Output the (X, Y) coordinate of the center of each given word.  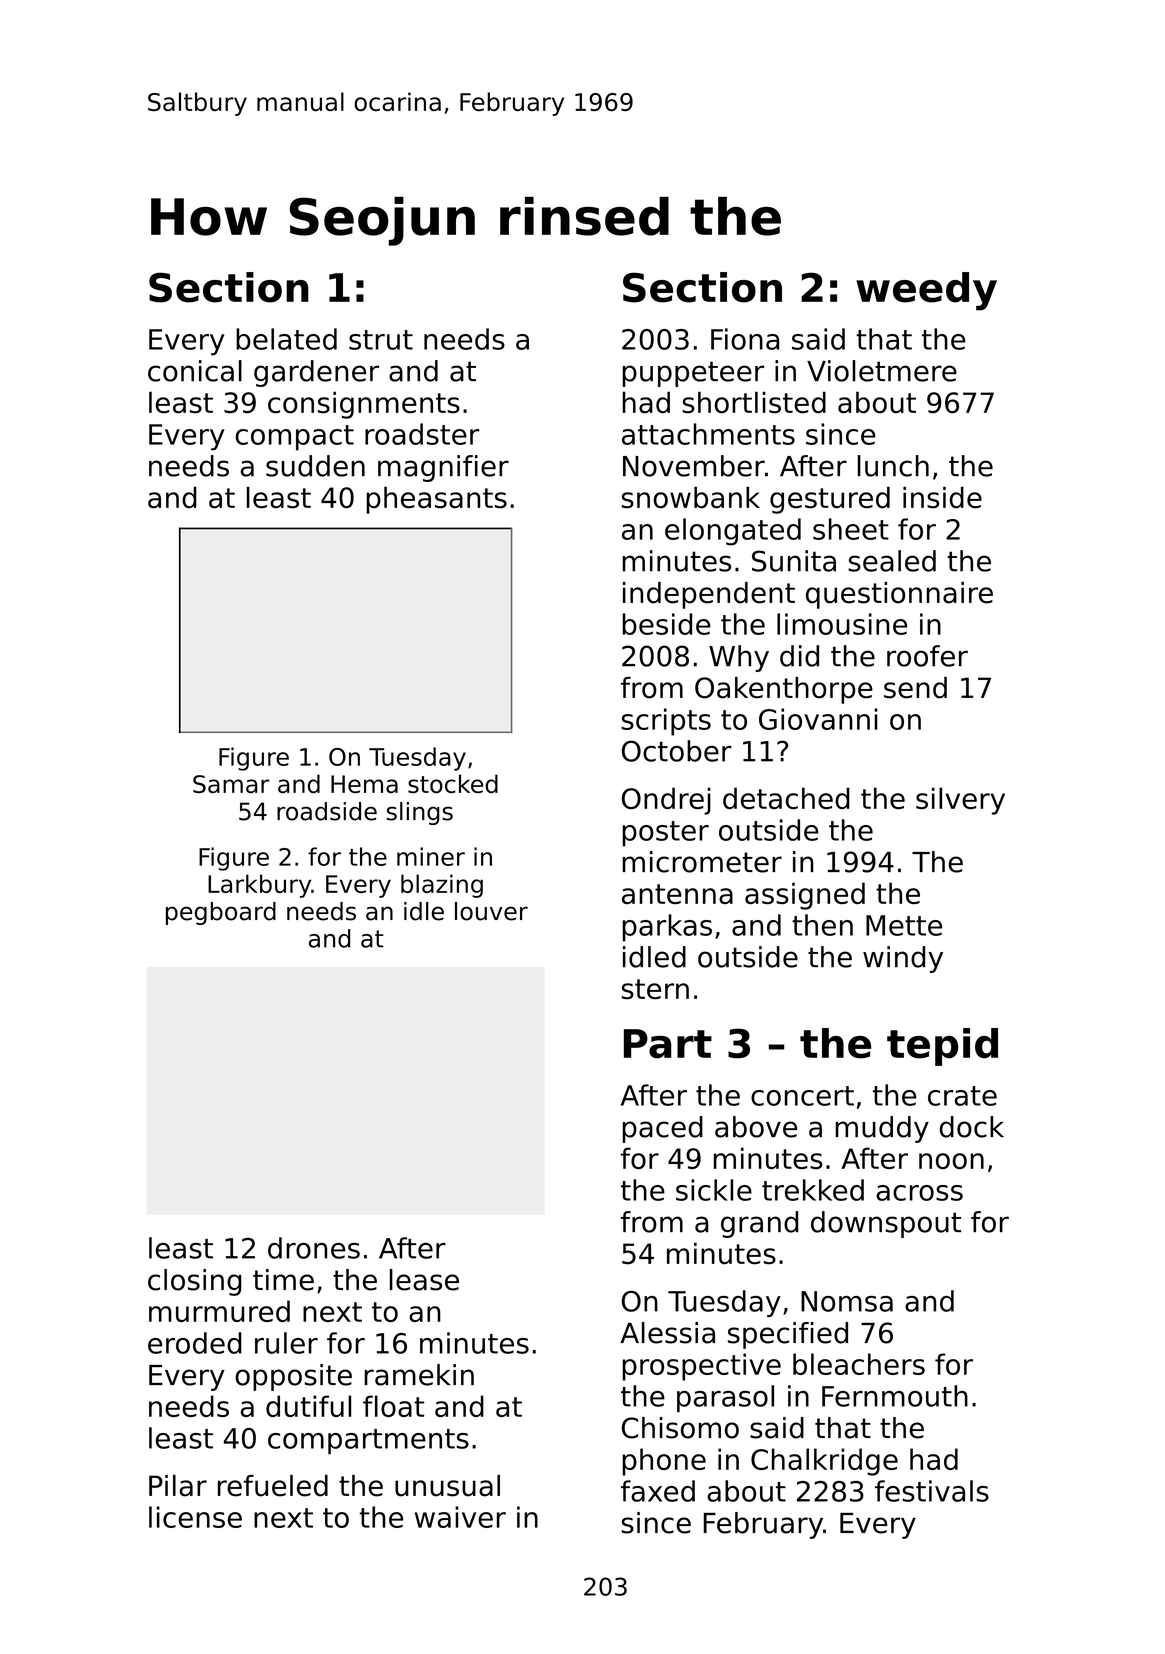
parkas (667, 928)
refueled (273, 1486)
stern (655, 989)
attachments (708, 434)
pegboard (221, 913)
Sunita (794, 561)
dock (972, 1127)
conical (195, 371)
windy (903, 959)
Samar (231, 784)
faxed (658, 1491)
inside (942, 497)
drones (314, 1248)
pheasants (436, 500)
